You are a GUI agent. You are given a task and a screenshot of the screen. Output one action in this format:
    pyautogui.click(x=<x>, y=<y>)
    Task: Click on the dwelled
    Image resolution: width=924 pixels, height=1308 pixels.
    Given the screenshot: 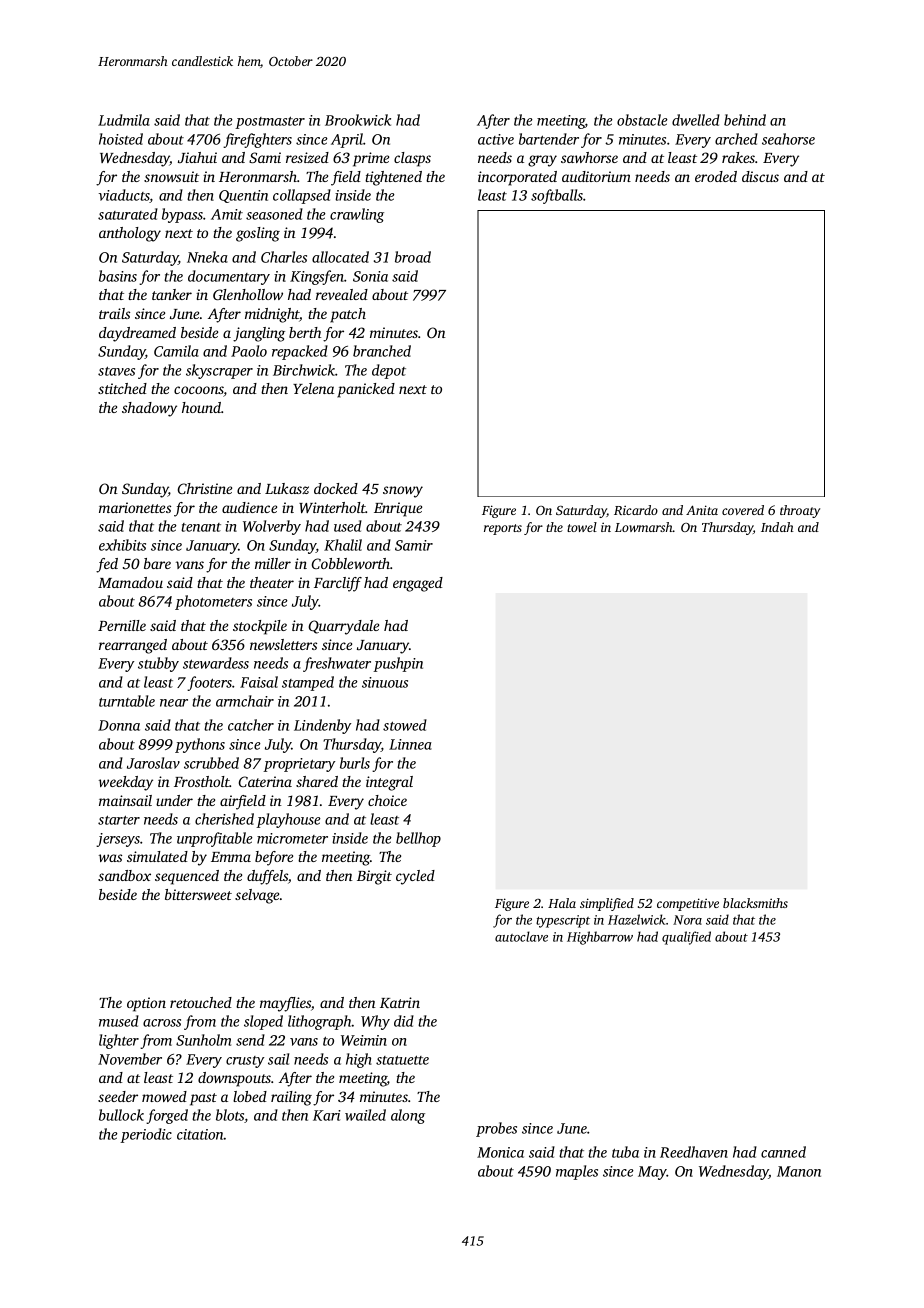 What is the action you would take?
    pyautogui.click(x=696, y=120)
